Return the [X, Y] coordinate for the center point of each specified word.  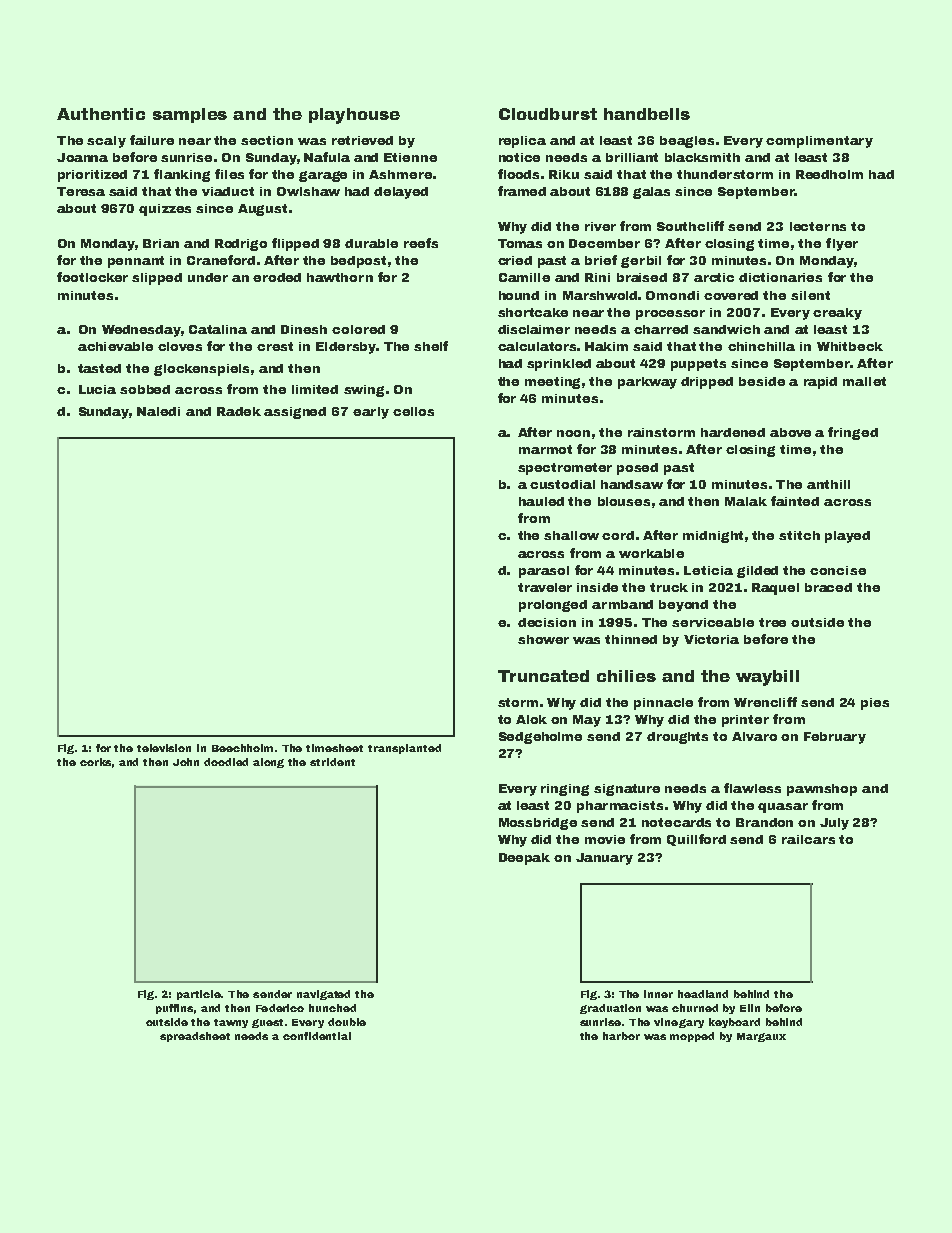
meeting [552, 383]
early [371, 413]
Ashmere [400, 174]
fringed [853, 433]
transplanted [404, 749]
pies [875, 704]
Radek [239, 411]
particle [199, 995]
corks [95, 762]
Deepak [524, 859]
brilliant [632, 157]
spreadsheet [195, 1037]
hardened [733, 432]
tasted [99, 368]
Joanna [82, 157]
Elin [750, 1008]
